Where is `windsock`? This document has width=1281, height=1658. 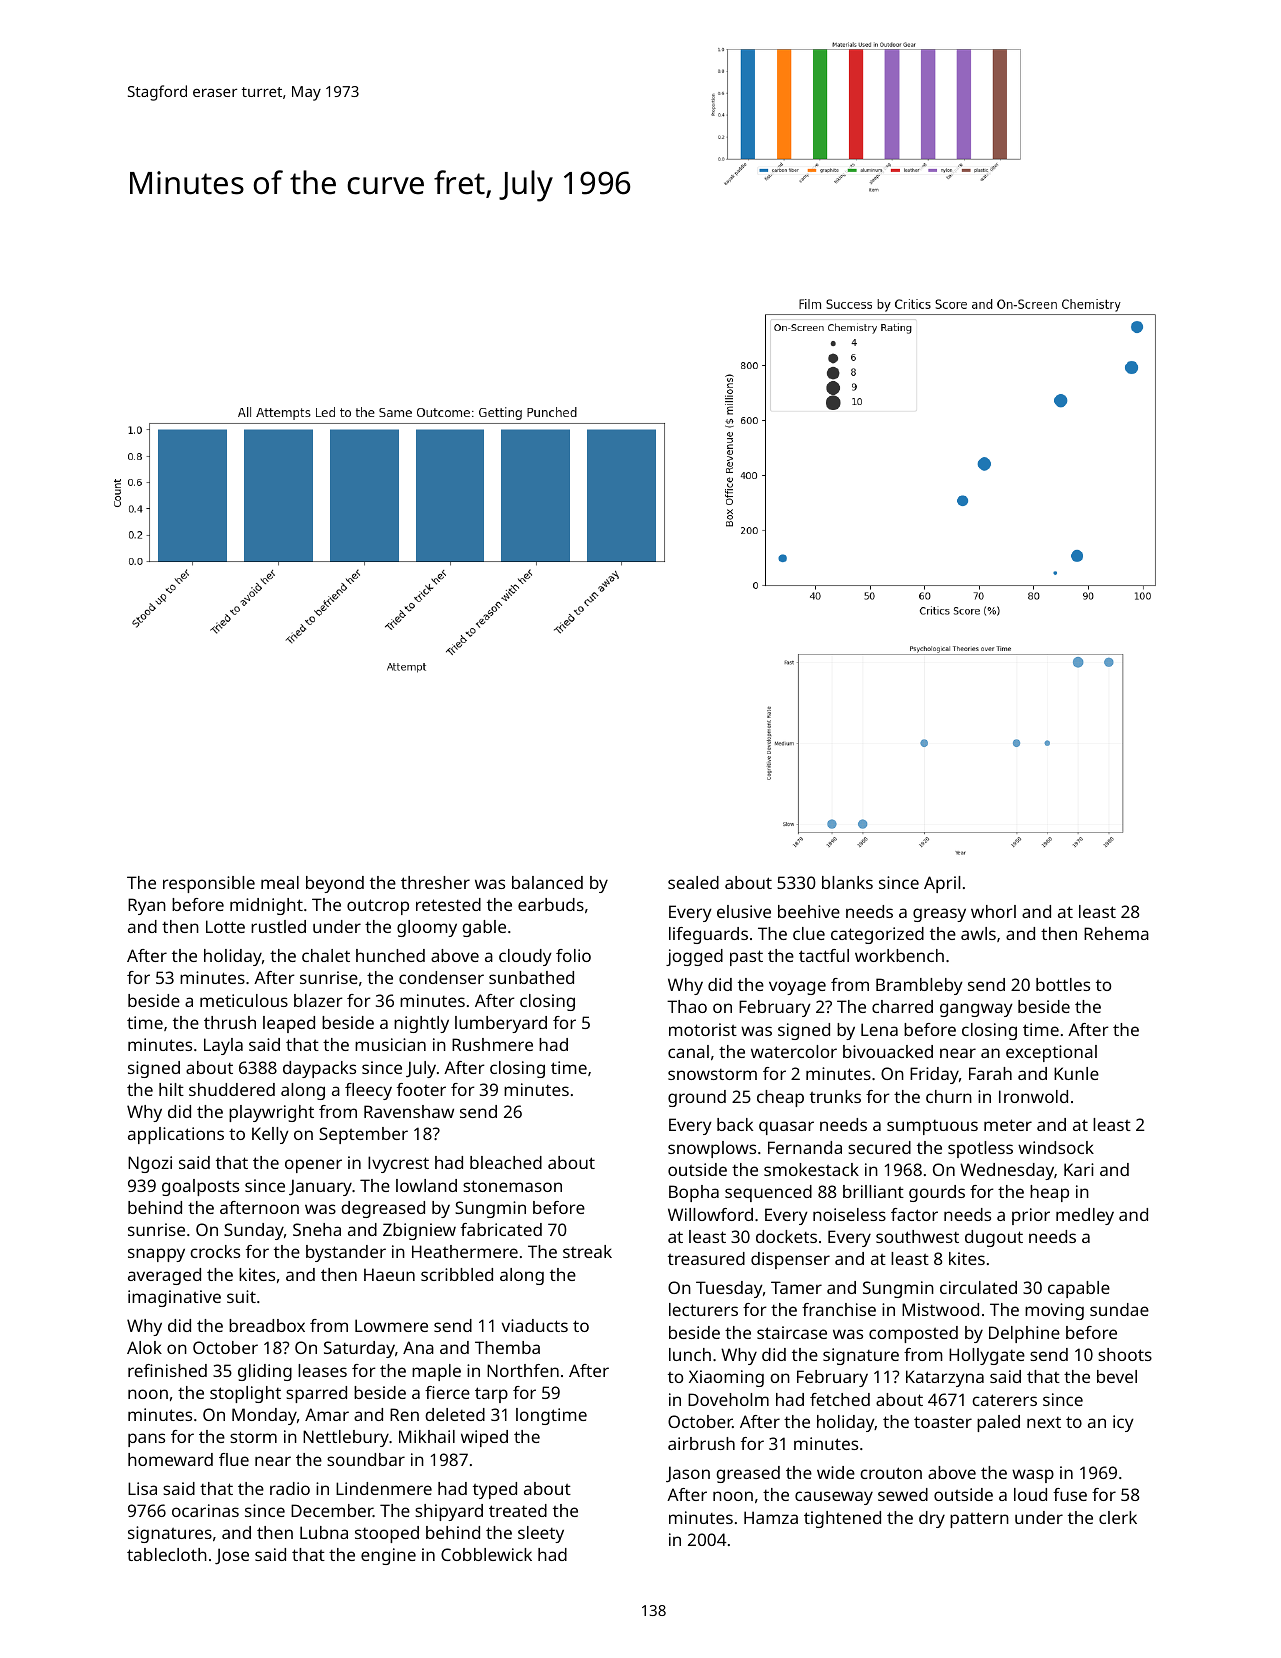
windsock is located at coordinates (1056, 1147).
